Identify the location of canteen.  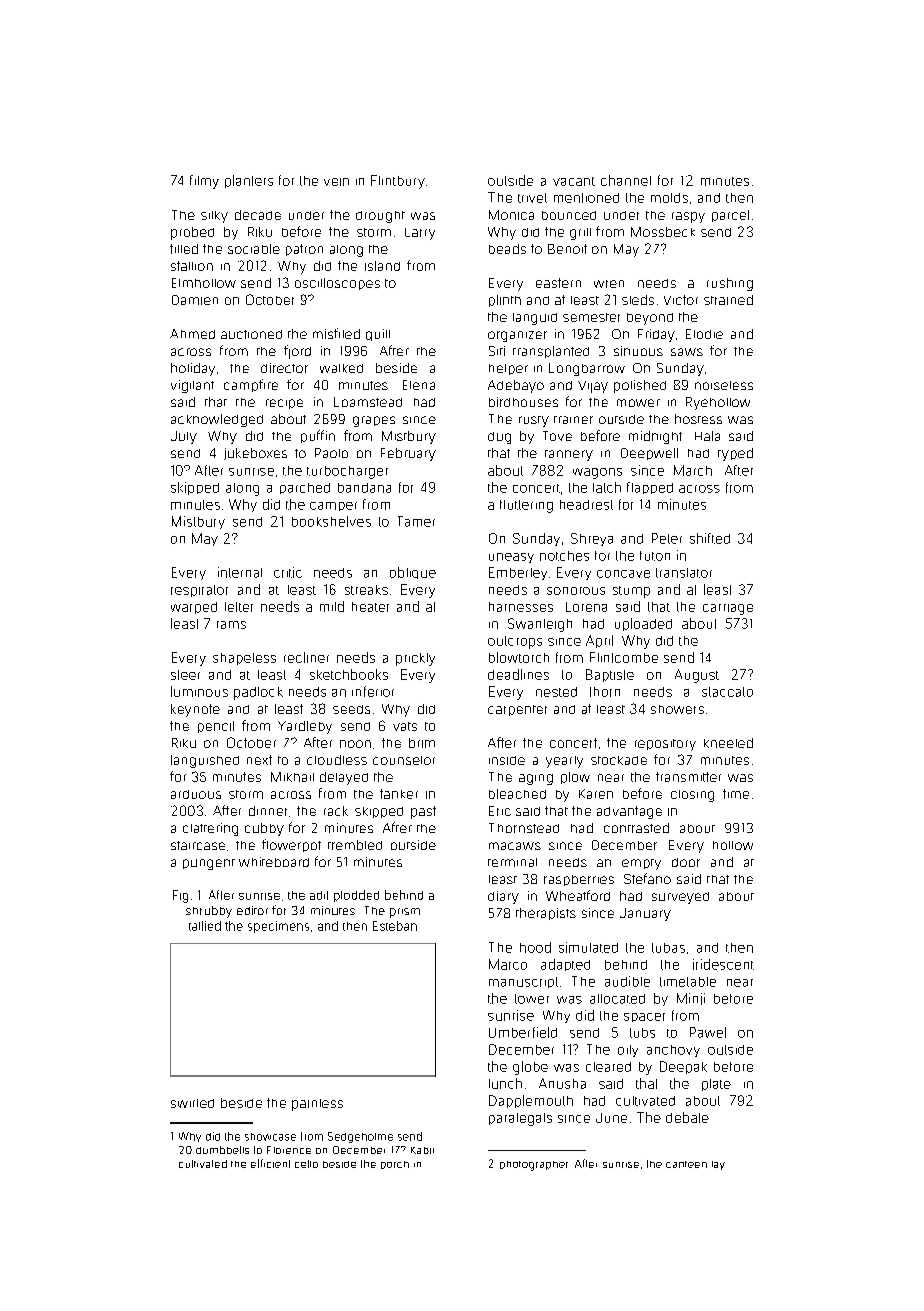
(686, 1164).
